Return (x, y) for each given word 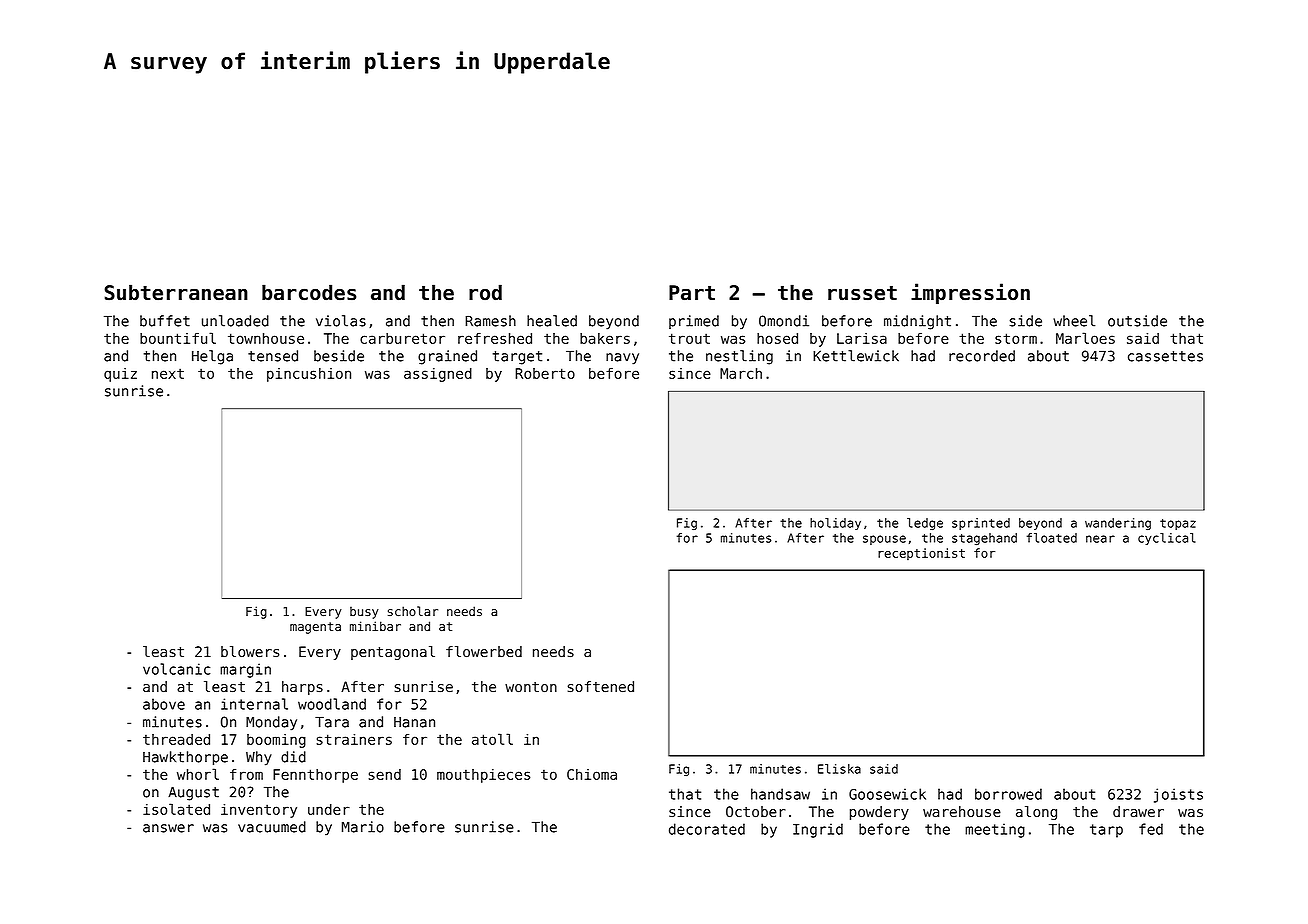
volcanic (176, 669)
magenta (315, 628)
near (1100, 539)
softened (601, 687)
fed (1151, 829)
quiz (120, 375)
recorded (982, 356)
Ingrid (818, 830)
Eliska (839, 769)
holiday (835, 524)
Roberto (545, 373)
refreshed (495, 338)
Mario (363, 827)
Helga (212, 357)
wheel (1074, 321)
